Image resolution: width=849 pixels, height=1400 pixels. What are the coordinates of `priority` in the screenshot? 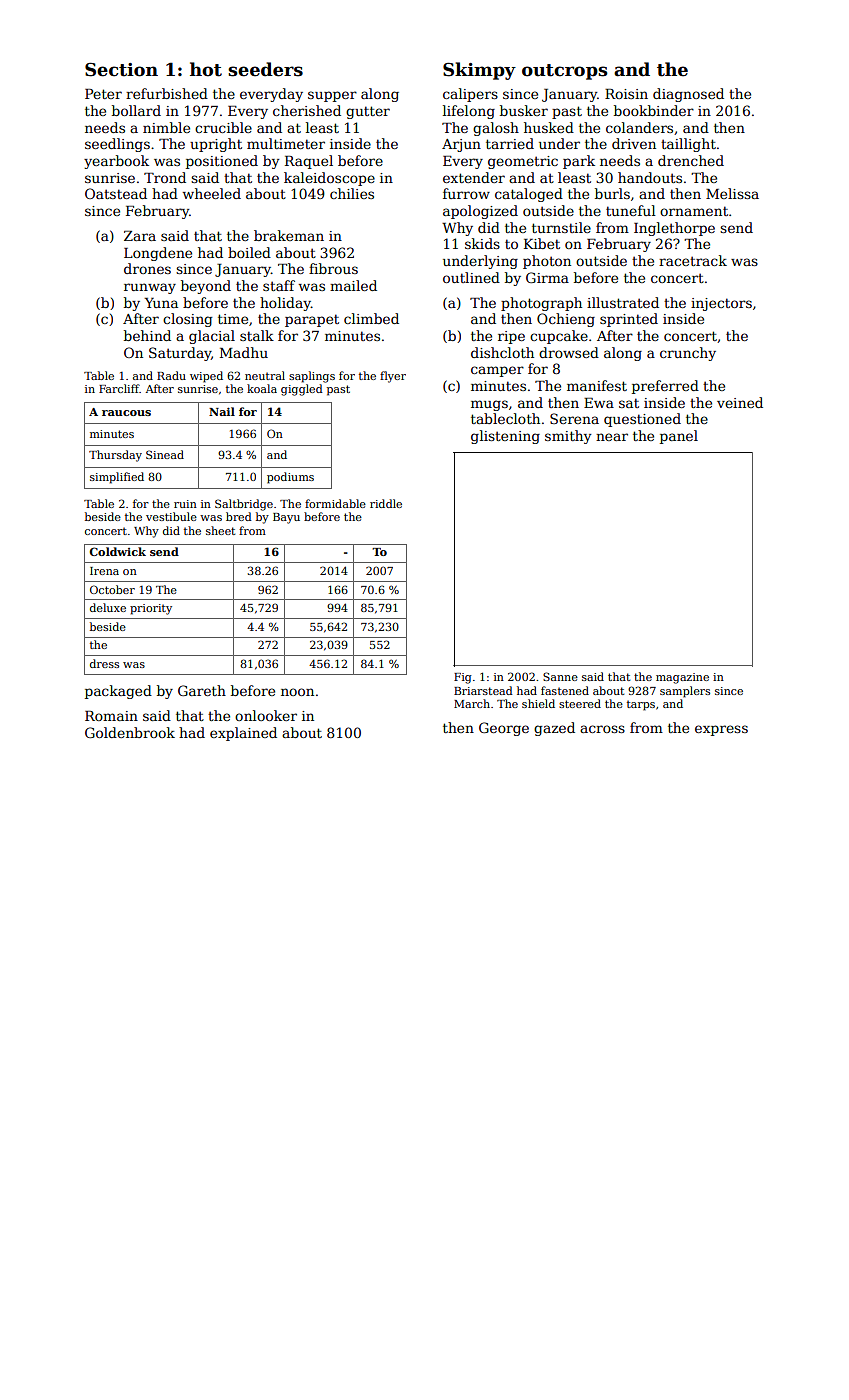 It's located at (151, 609).
